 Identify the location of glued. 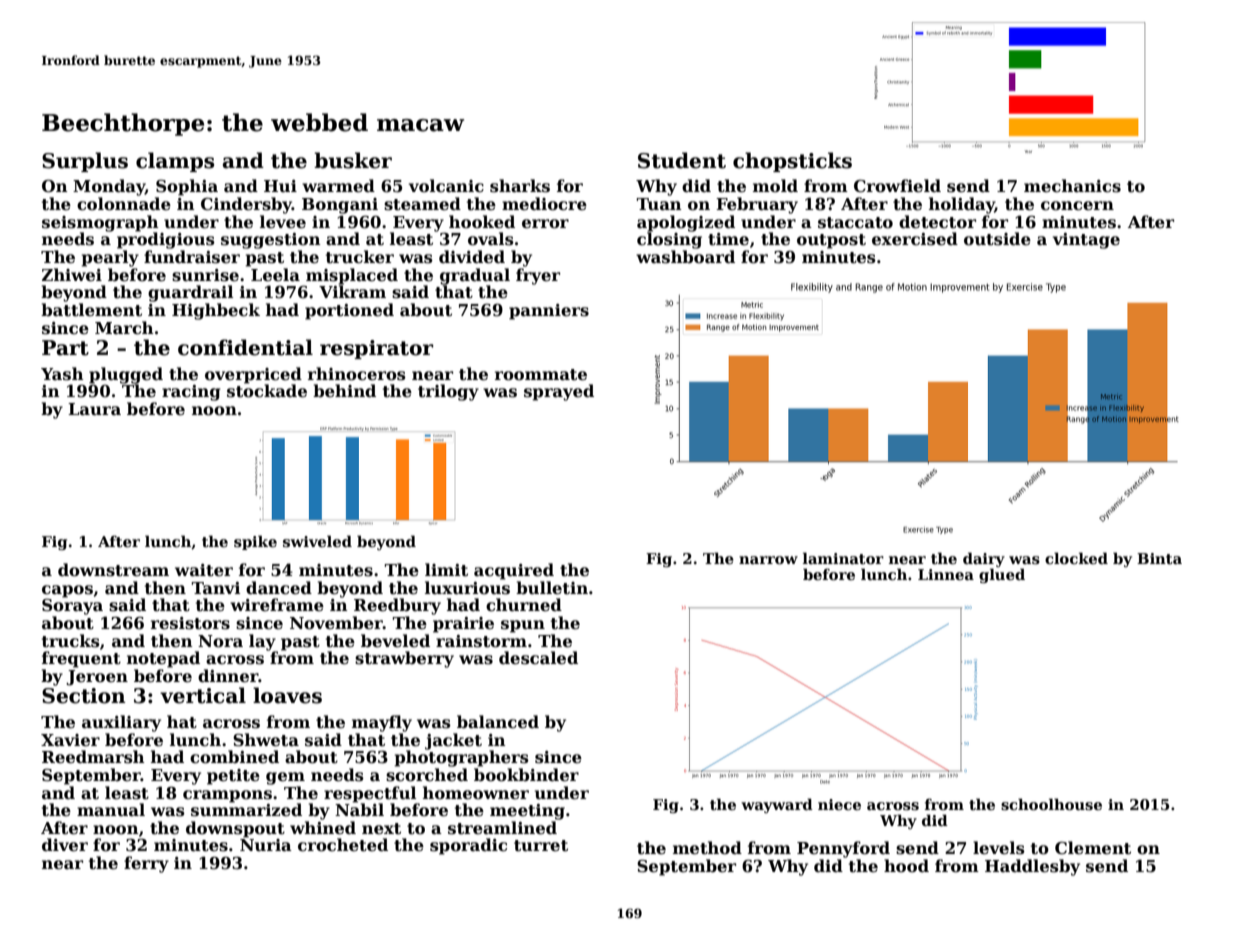
(1002, 575).
